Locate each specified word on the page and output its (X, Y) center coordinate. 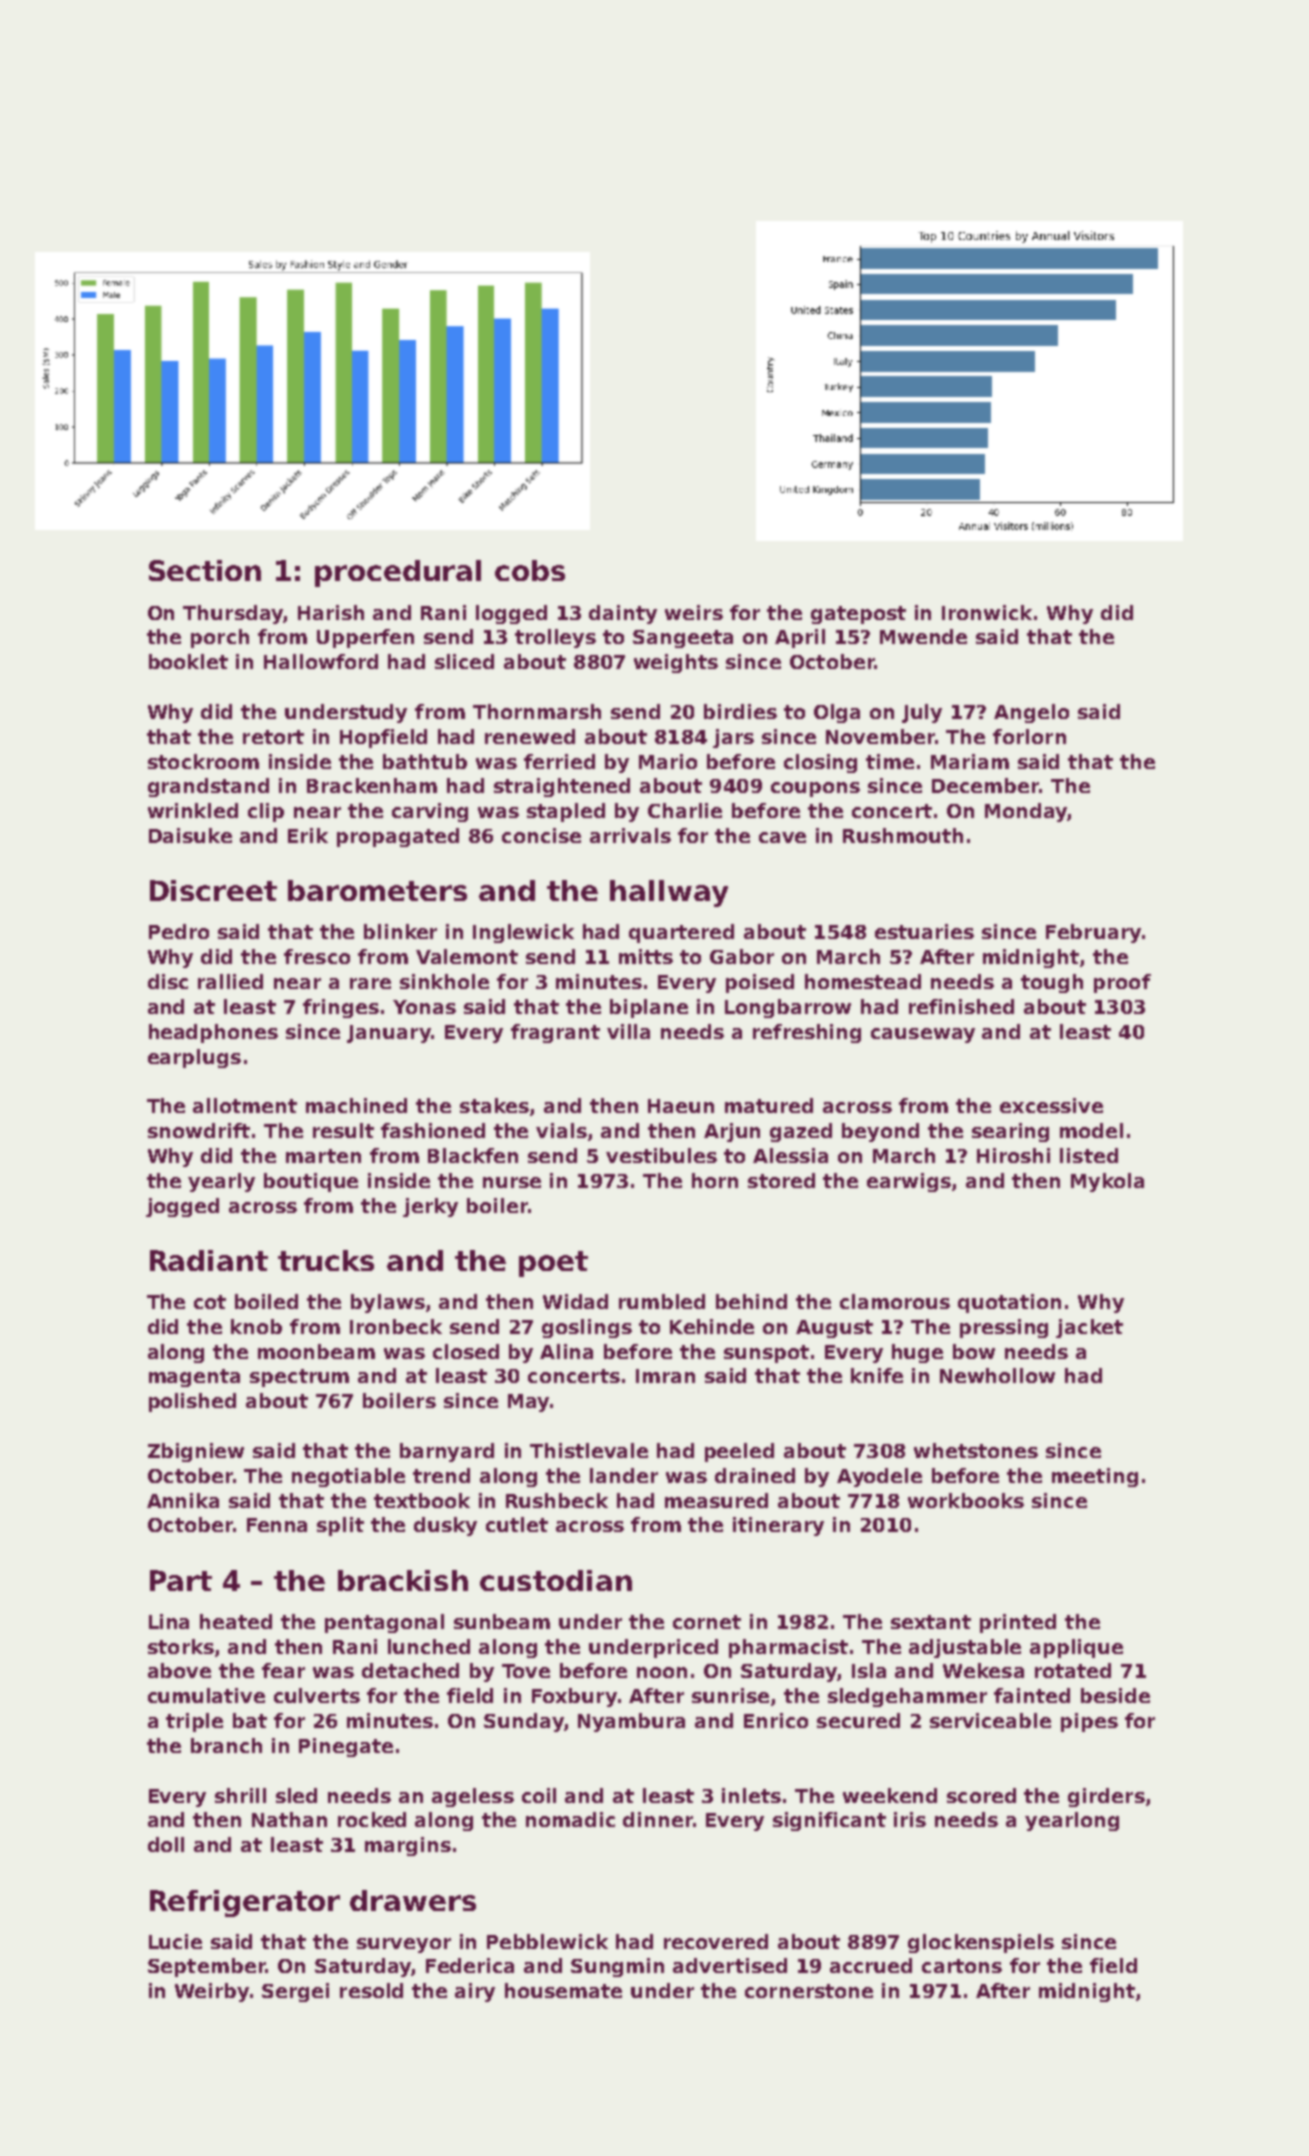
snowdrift (199, 1130)
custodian (556, 1580)
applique (1076, 1648)
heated (236, 1621)
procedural (398, 573)
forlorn (1029, 736)
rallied (230, 981)
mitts (646, 956)
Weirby (212, 1992)
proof (1122, 983)
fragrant (555, 1033)
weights (676, 663)
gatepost (858, 615)
